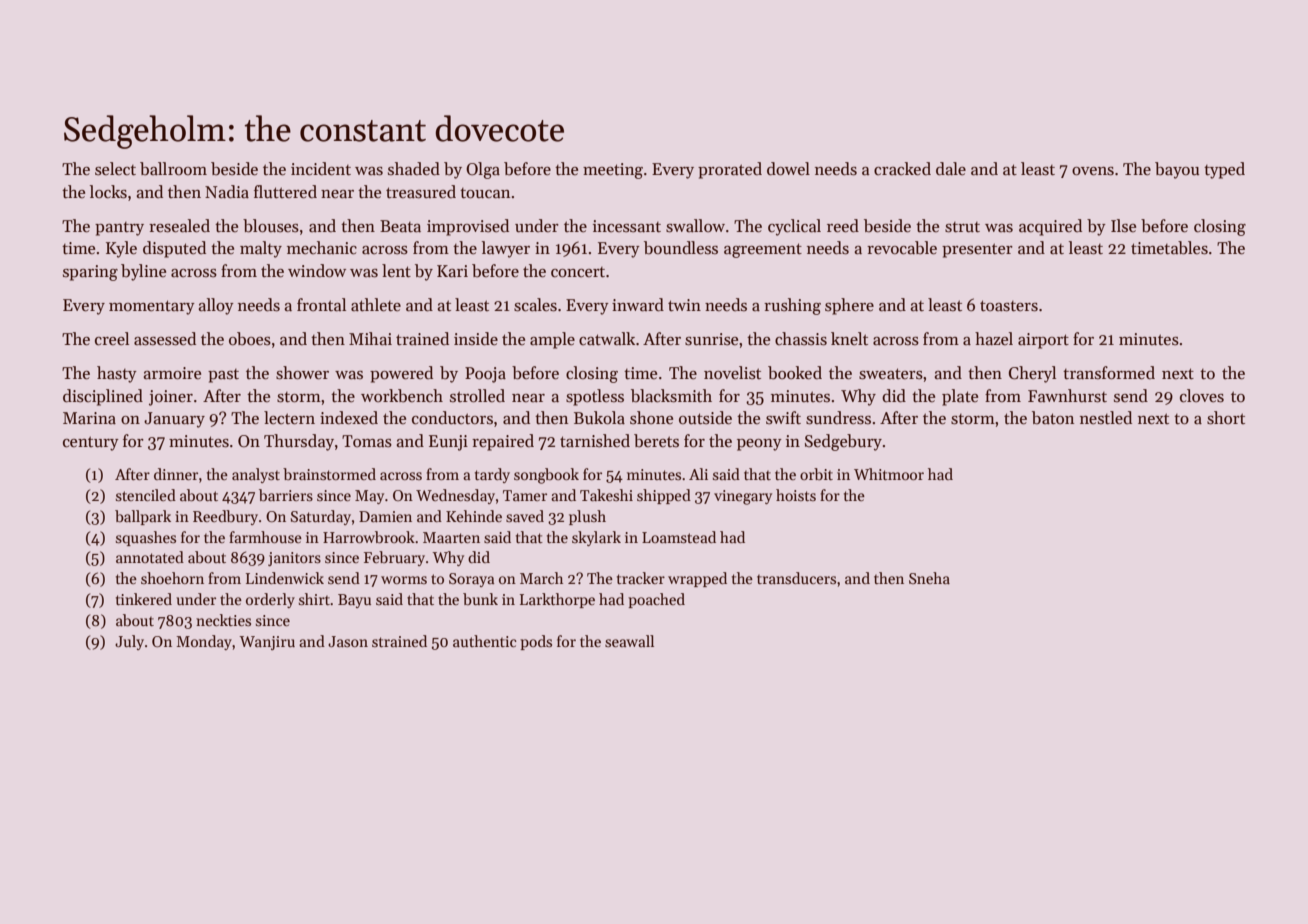 The image size is (1308, 924). I want to click on workbench, so click(402, 396).
